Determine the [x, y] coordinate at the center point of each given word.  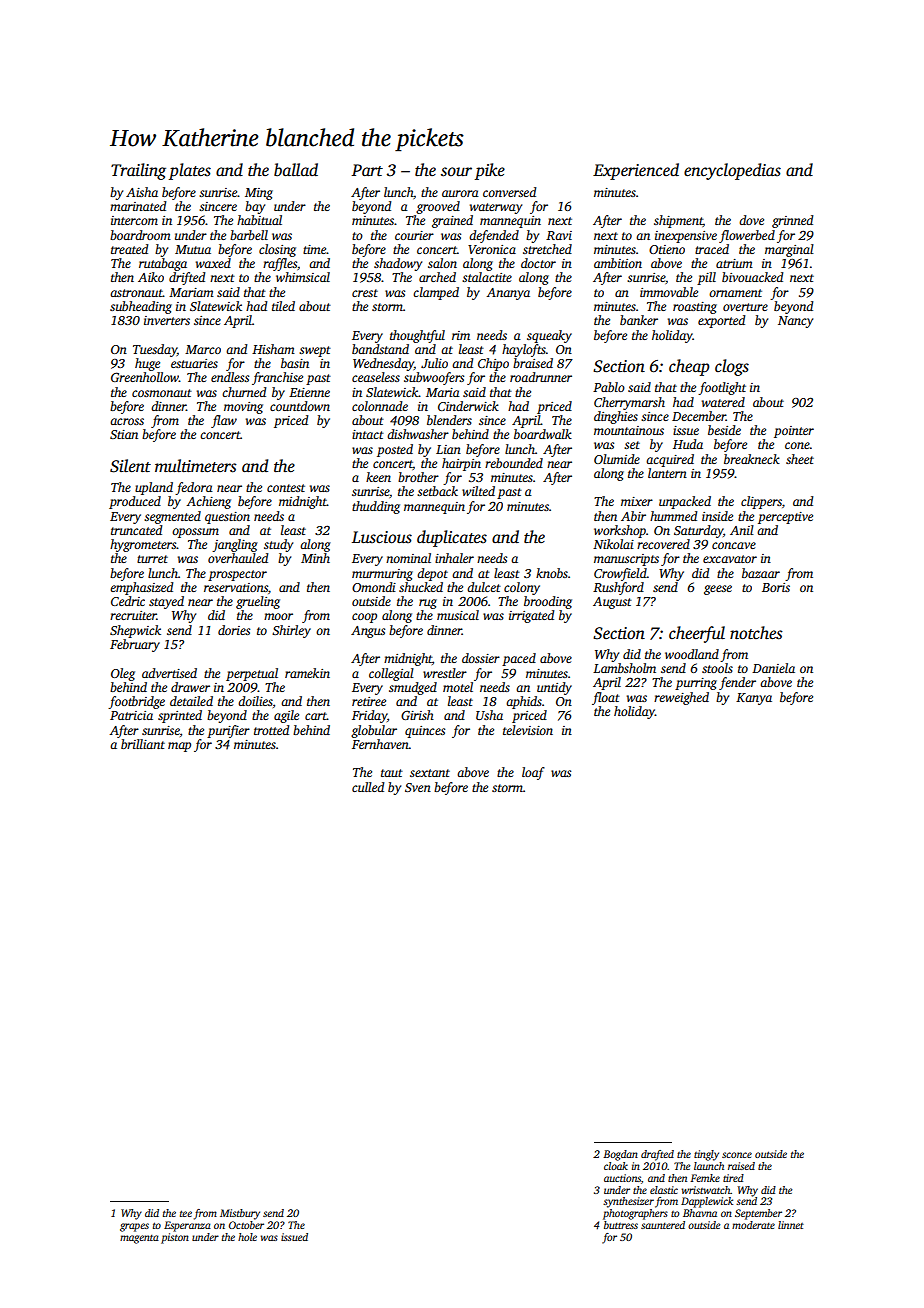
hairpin [461, 464]
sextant [430, 773]
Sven [418, 787]
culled [368, 787]
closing [277, 250]
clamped [436, 293]
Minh [315, 558]
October [246, 1225]
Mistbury [240, 1214]
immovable [669, 292]
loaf [533, 773]
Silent [130, 466]
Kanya [754, 699]
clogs [732, 367]
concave [734, 545]
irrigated [532, 616]
